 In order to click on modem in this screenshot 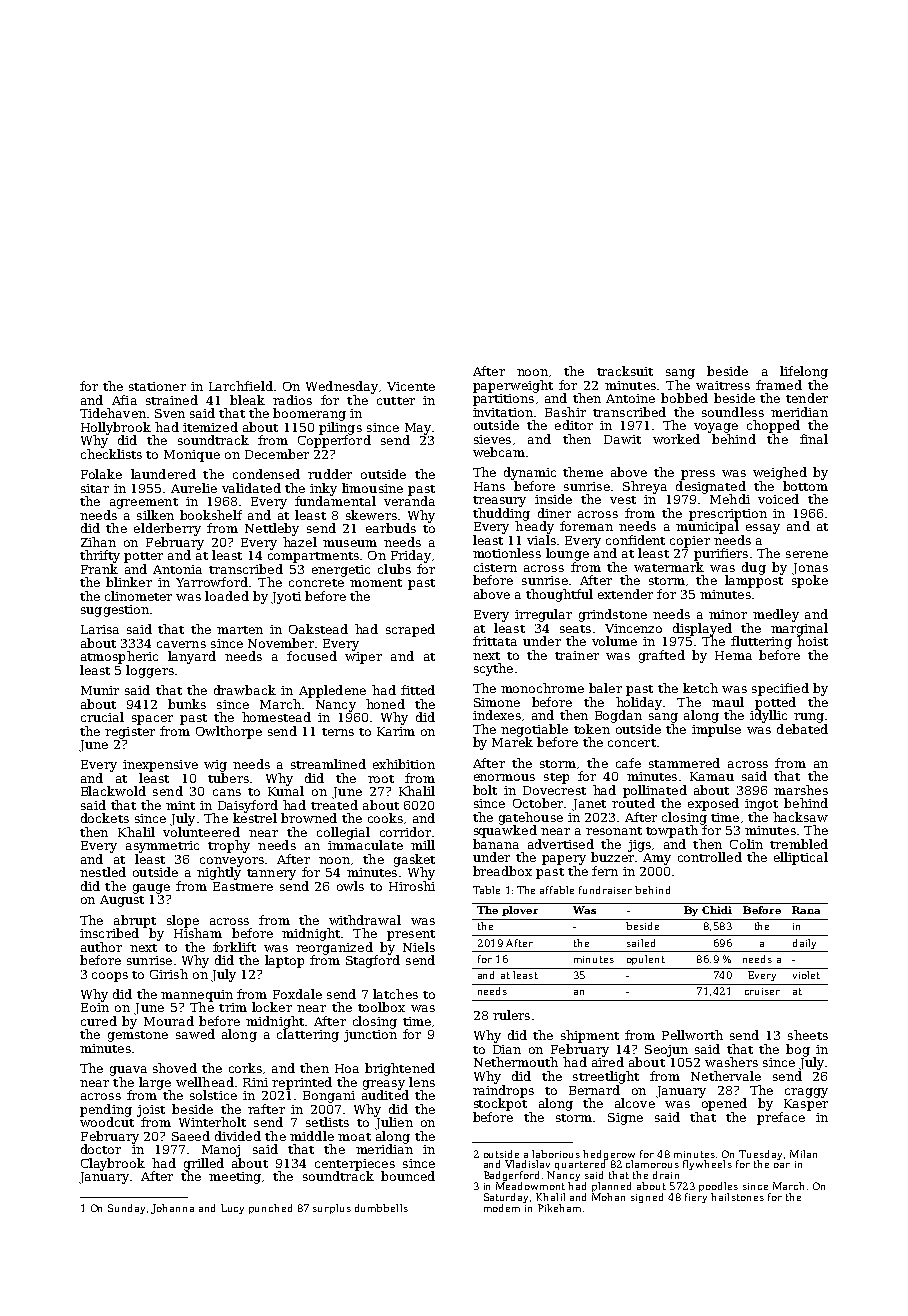, I will do `click(502, 1208)`.
